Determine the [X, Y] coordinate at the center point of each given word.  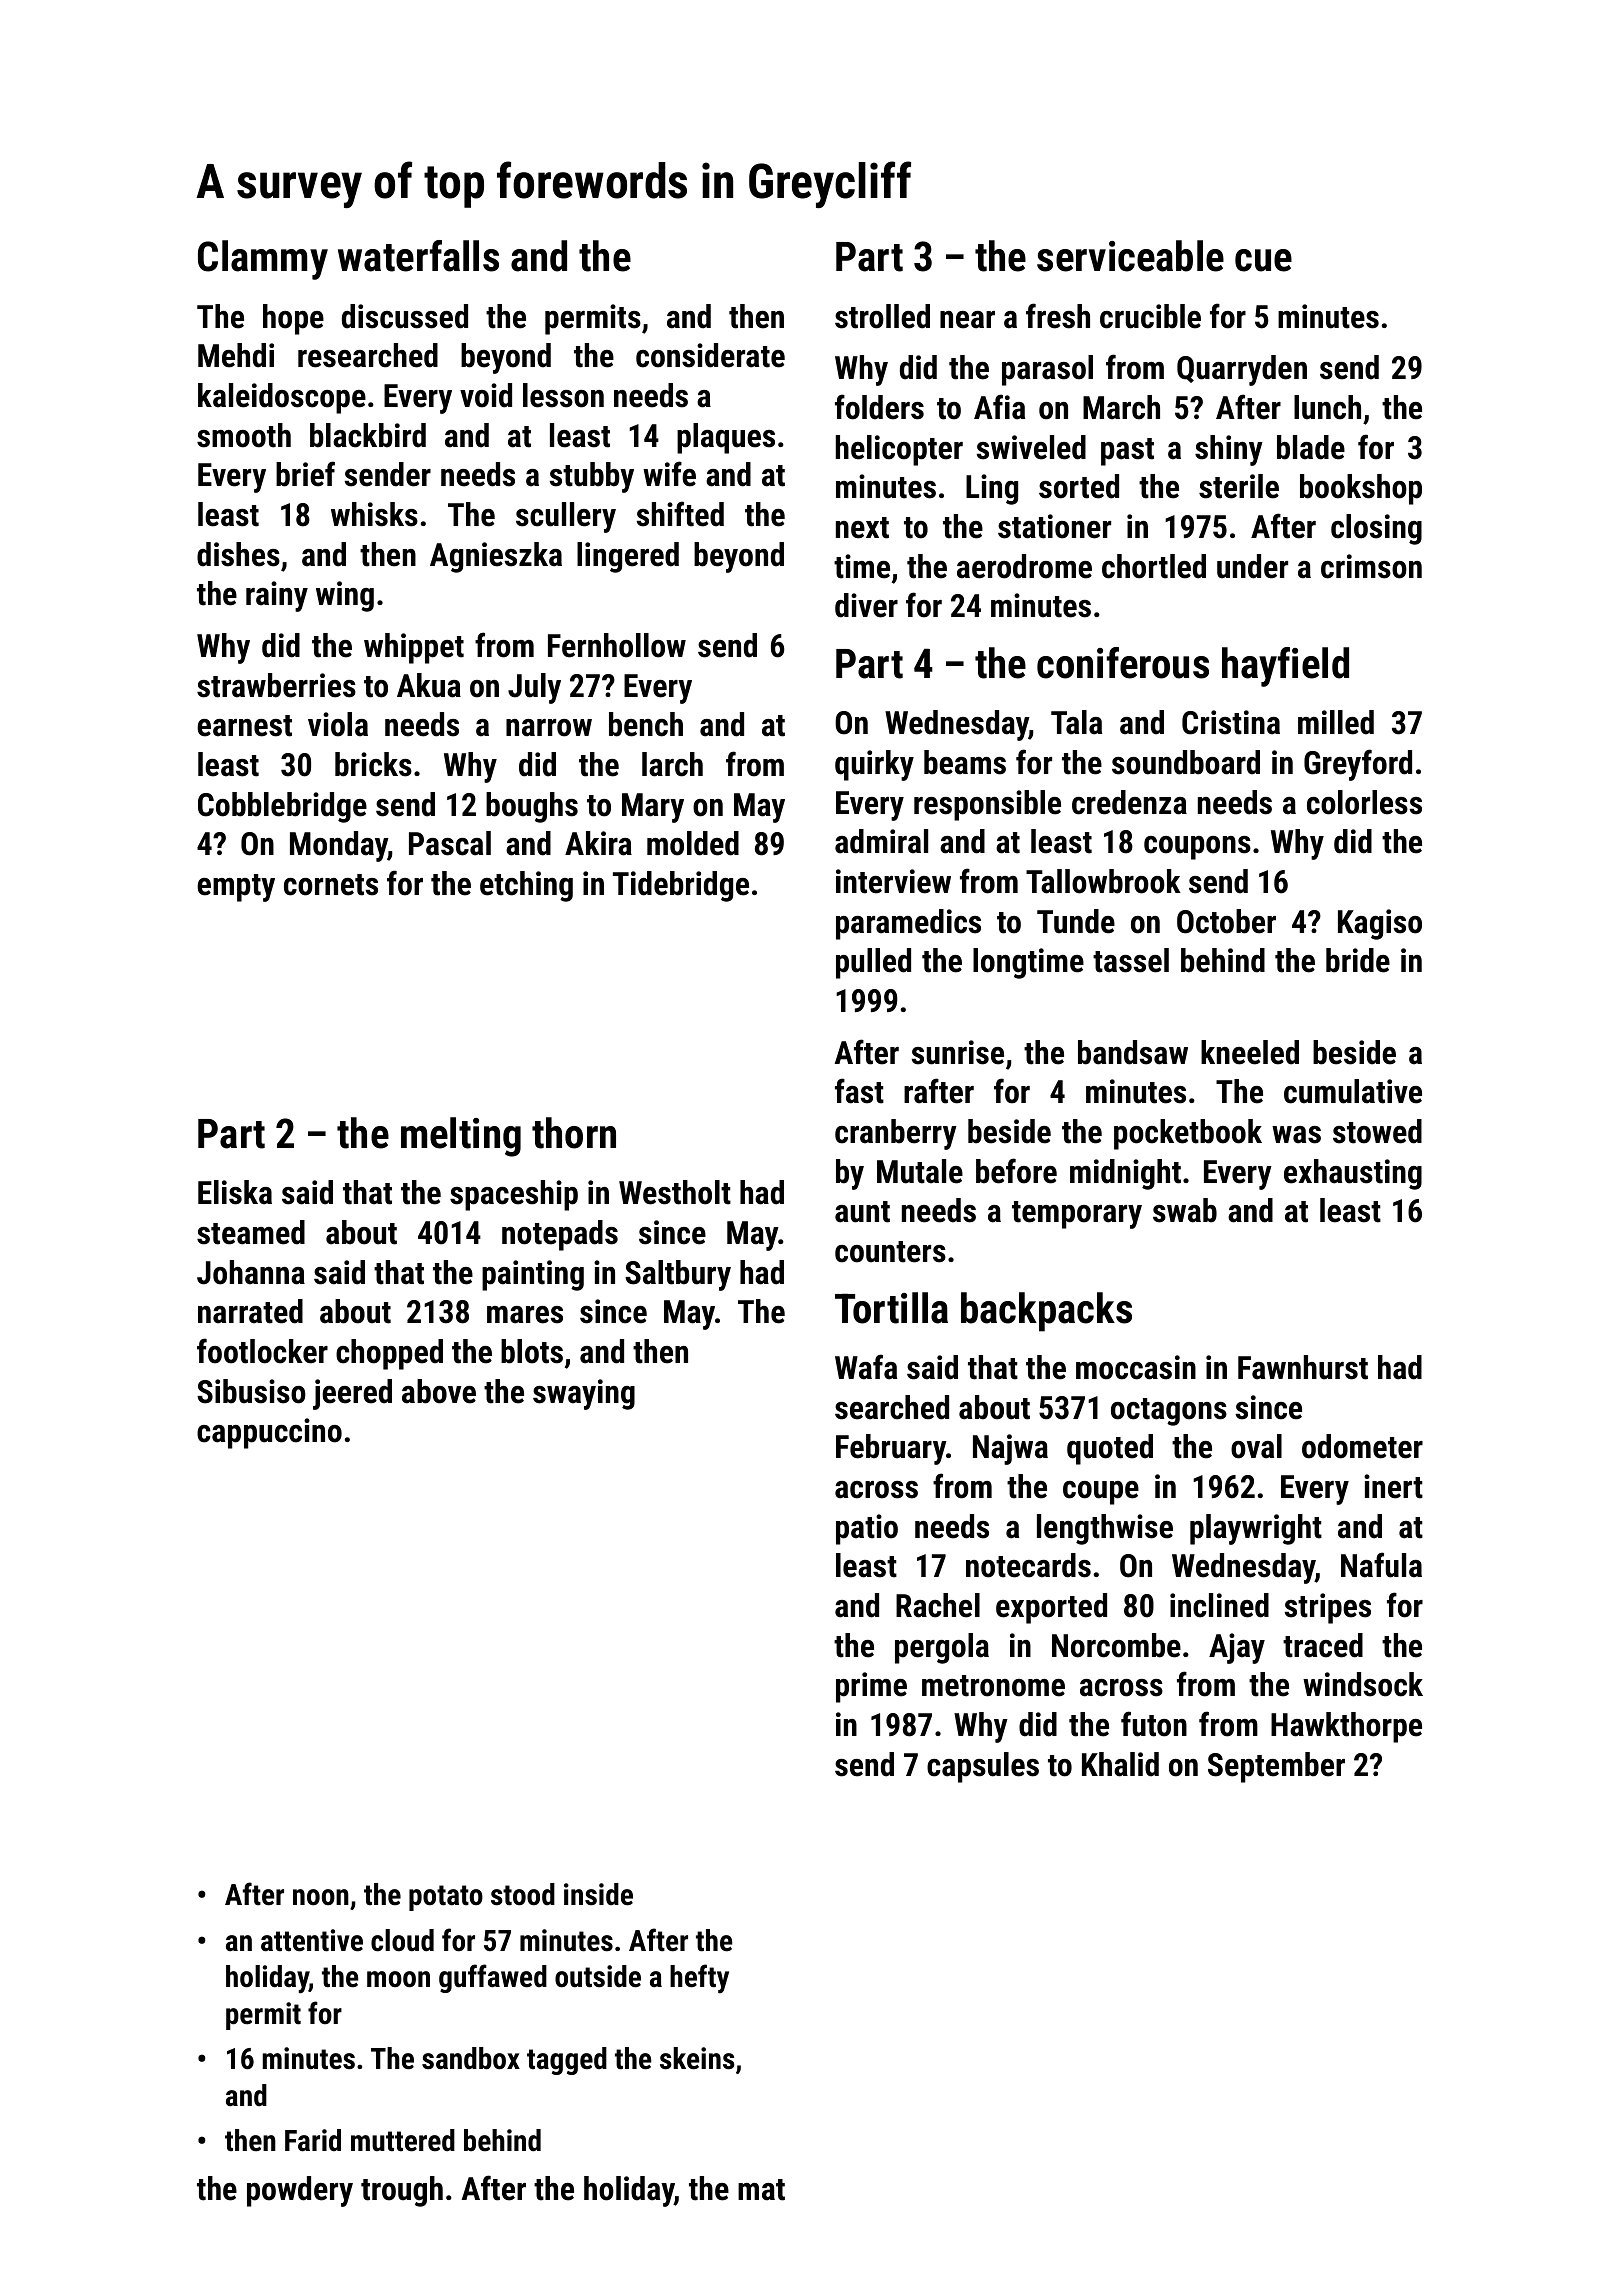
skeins [697, 2058]
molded [693, 843]
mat [761, 2190]
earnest [244, 726]
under [1252, 566]
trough [402, 2191]
